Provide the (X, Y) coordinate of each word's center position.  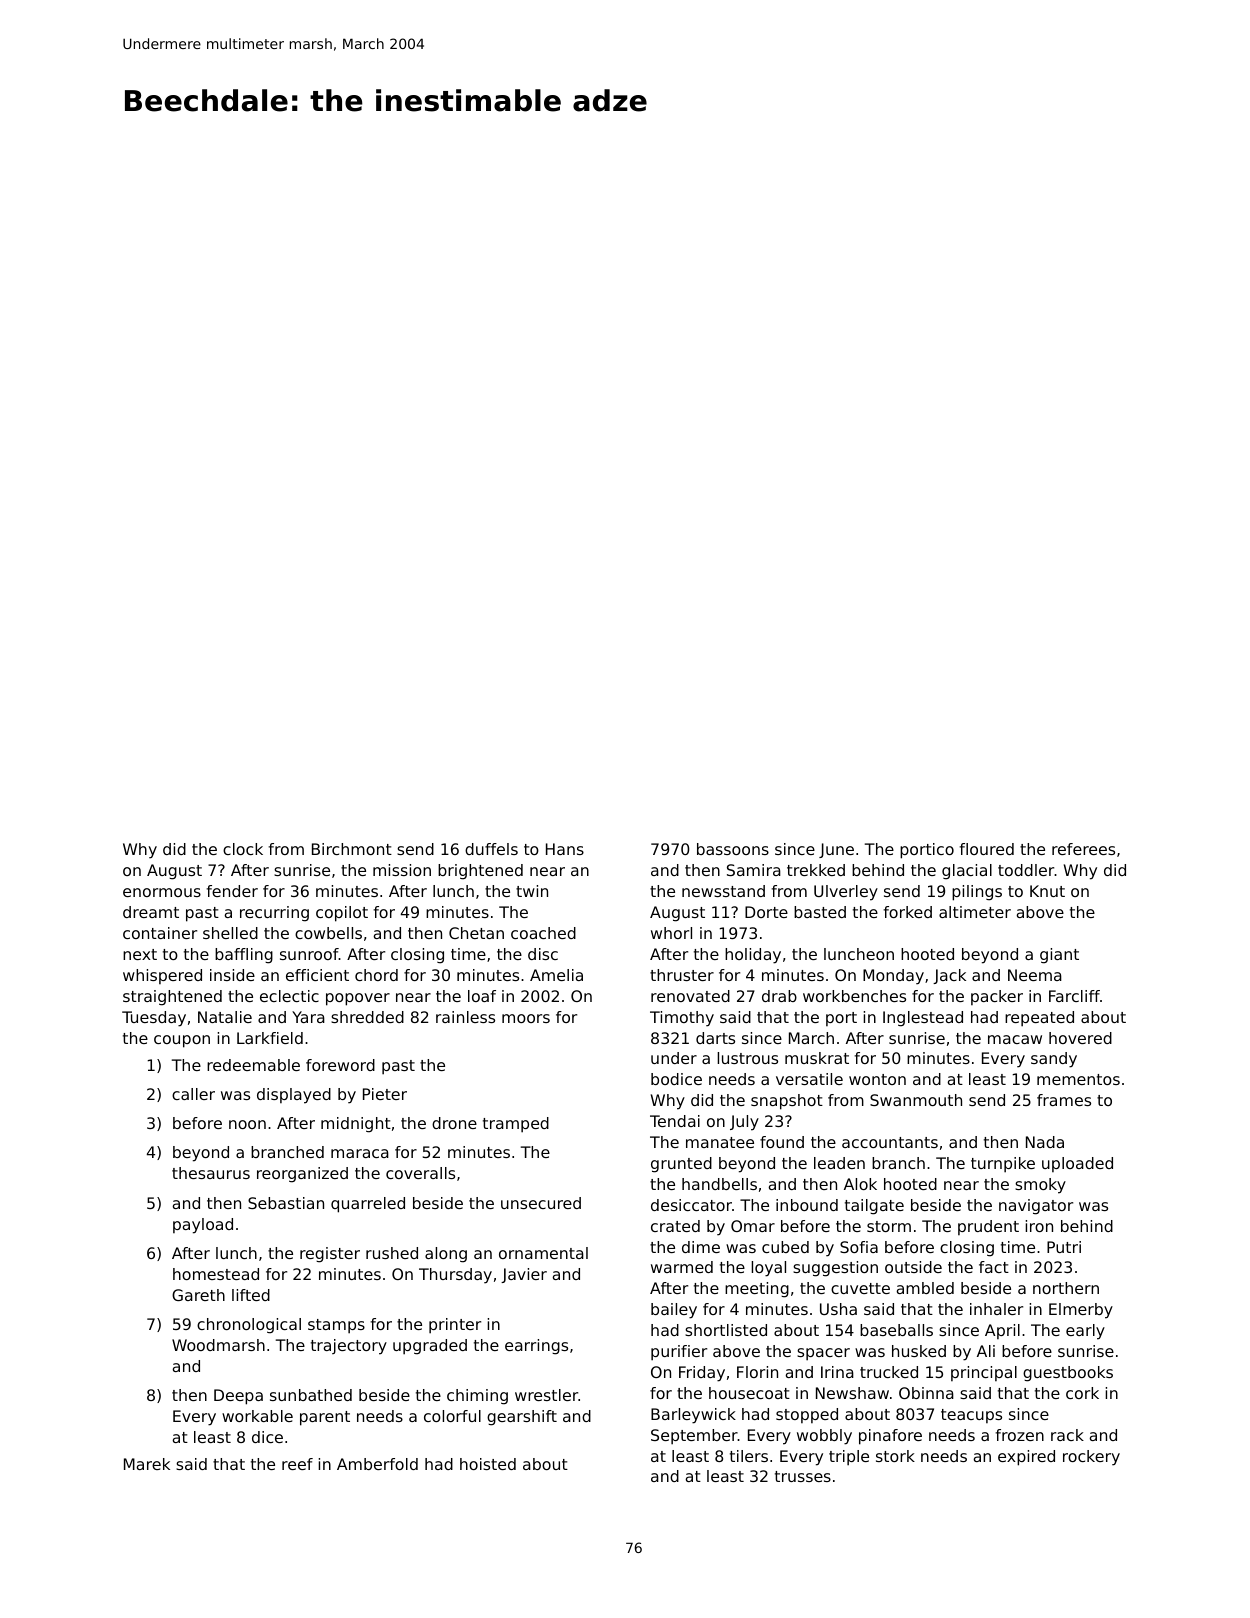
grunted (681, 1165)
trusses (803, 1476)
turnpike (1003, 1165)
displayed (294, 1096)
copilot (342, 914)
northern (1066, 1288)
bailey (674, 1311)
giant (1059, 956)
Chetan (476, 933)
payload (203, 1226)
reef (297, 1464)
